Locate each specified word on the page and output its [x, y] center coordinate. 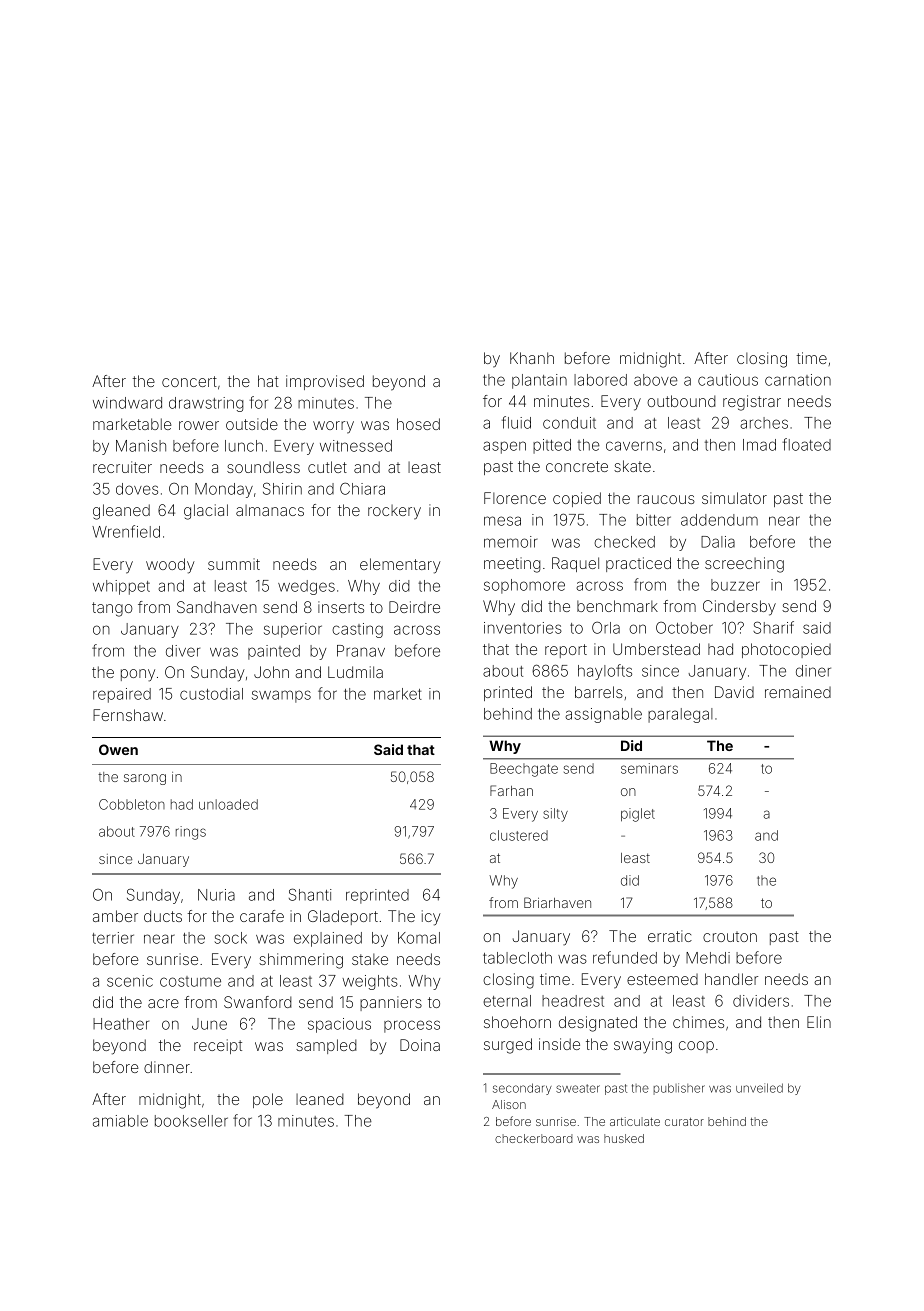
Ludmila [355, 672]
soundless [263, 467]
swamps [281, 696]
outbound [681, 401]
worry [333, 427]
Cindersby [739, 608]
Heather [121, 1024]
